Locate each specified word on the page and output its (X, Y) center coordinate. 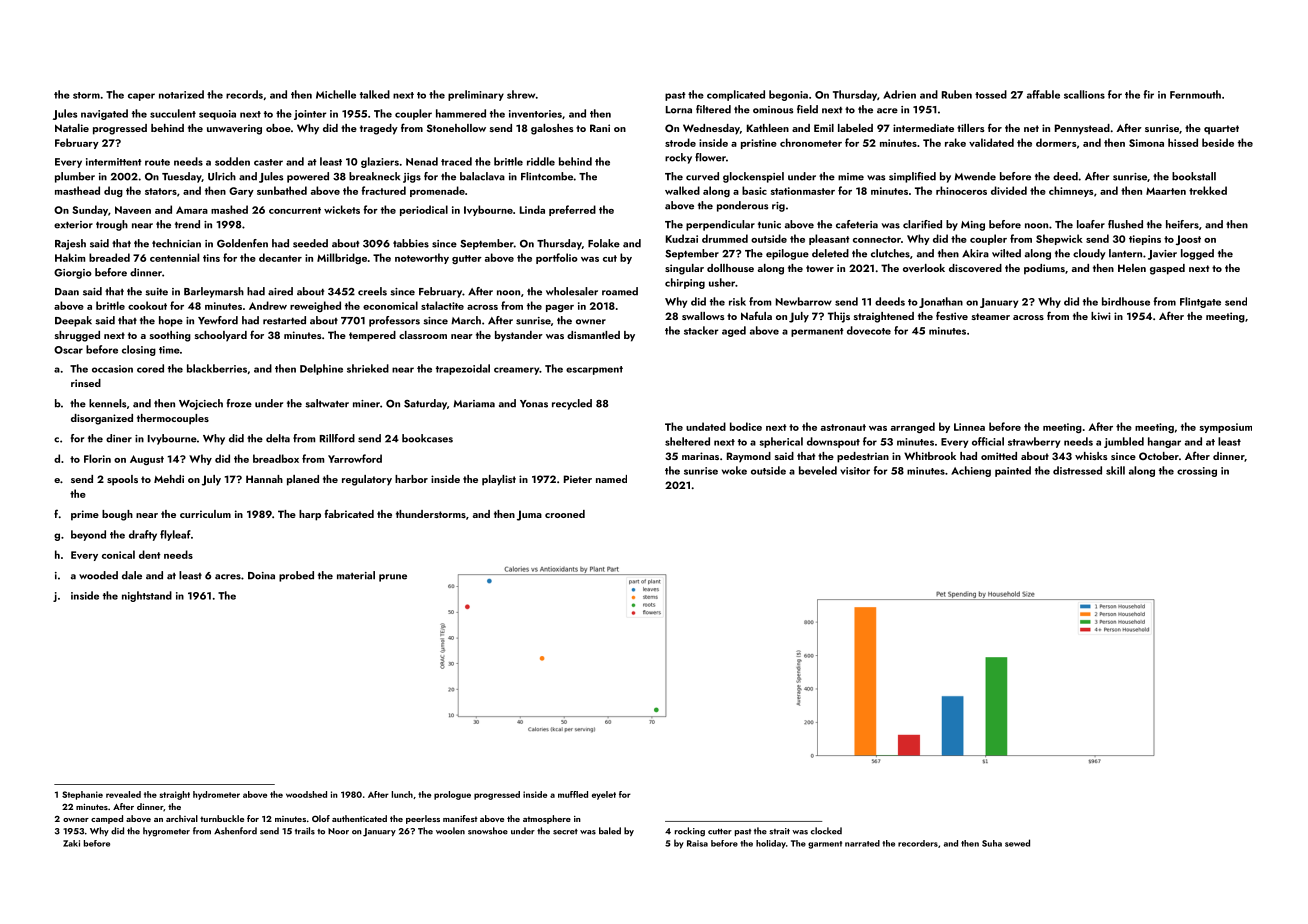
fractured (383, 190)
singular (684, 269)
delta (278, 438)
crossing (1197, 472)
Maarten (1166, 191)
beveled (818, 470)
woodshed (306, 794)
